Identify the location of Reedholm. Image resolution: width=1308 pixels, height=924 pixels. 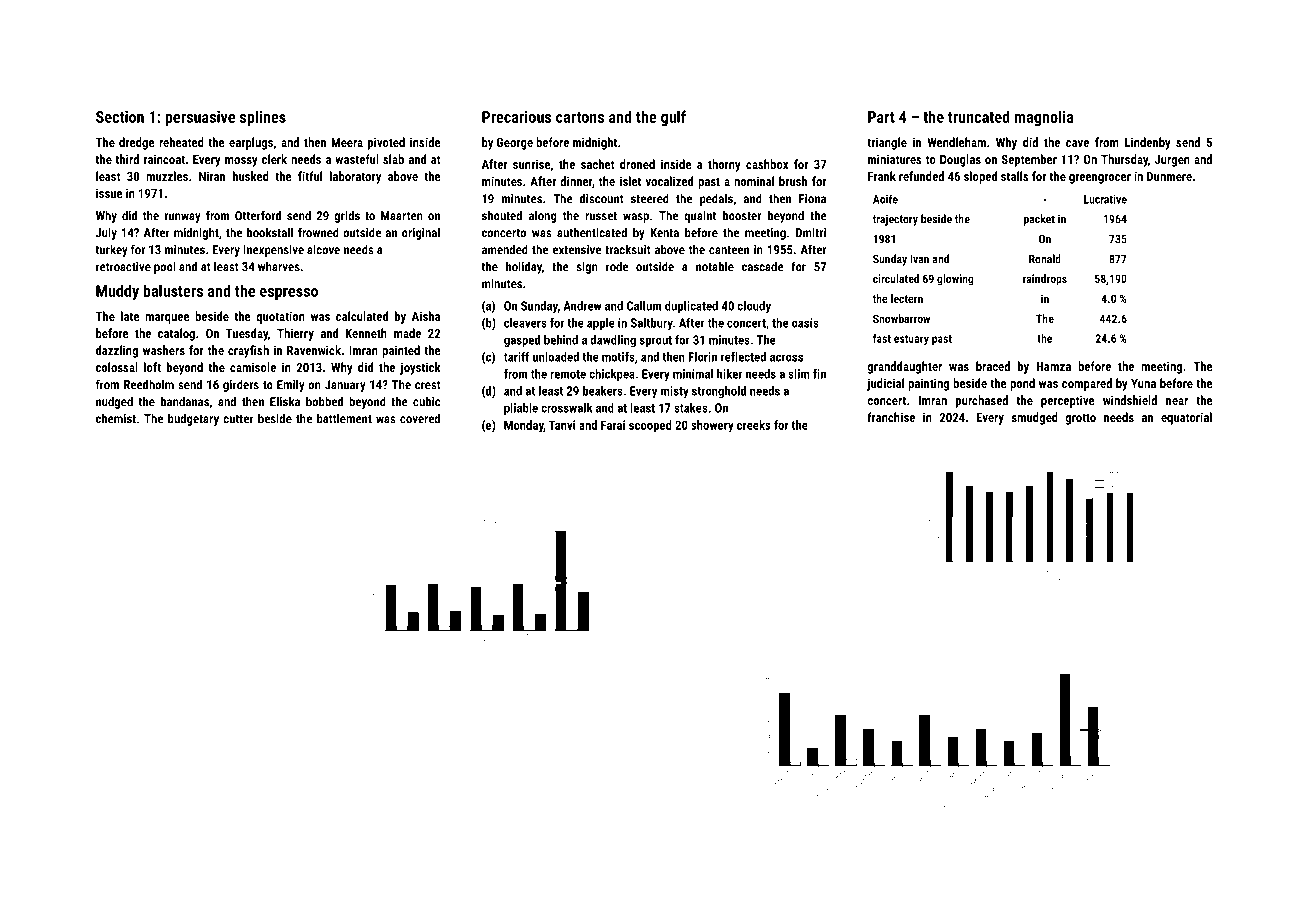
(149, 384).
